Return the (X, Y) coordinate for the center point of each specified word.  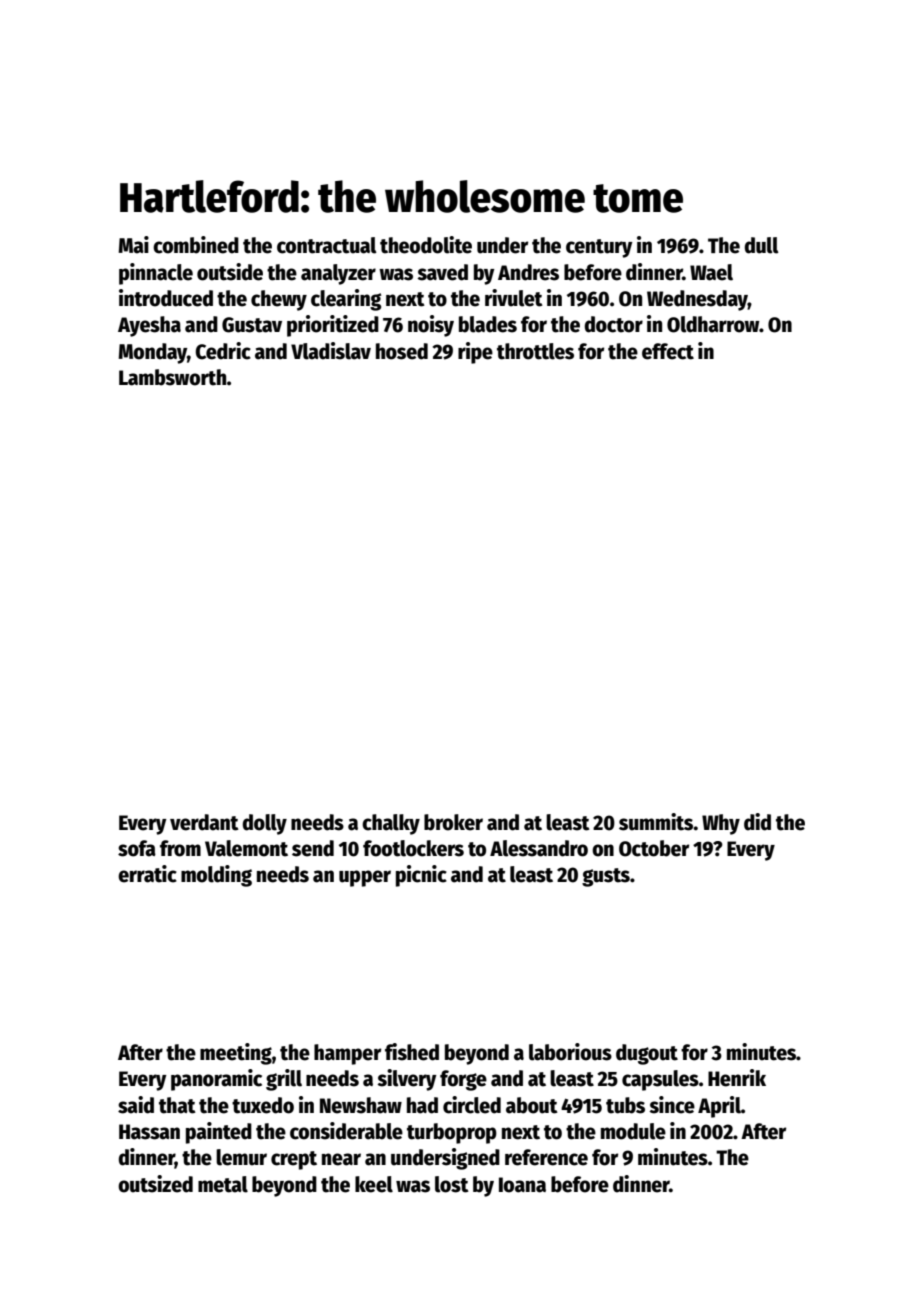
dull (761, 245)
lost (452, 1184)
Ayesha (149, 326)
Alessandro (539, 848)
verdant (204, 822)
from (180, 848)
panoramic (216, 1080)
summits (656, 822)
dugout (647, 1054)
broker (453, 822)
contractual (327, 245)
